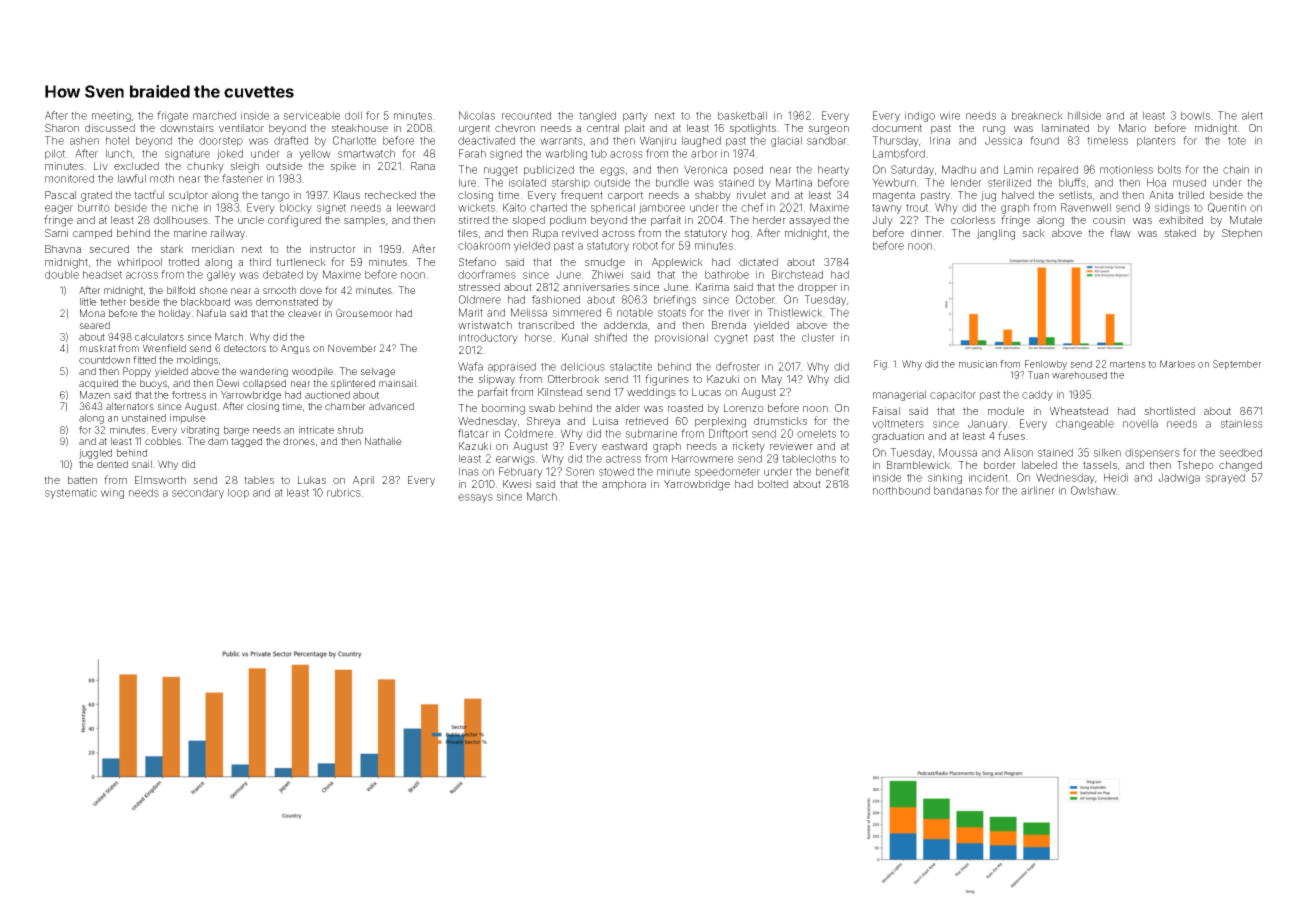  I want to click on smudge, so click(605, 263).
